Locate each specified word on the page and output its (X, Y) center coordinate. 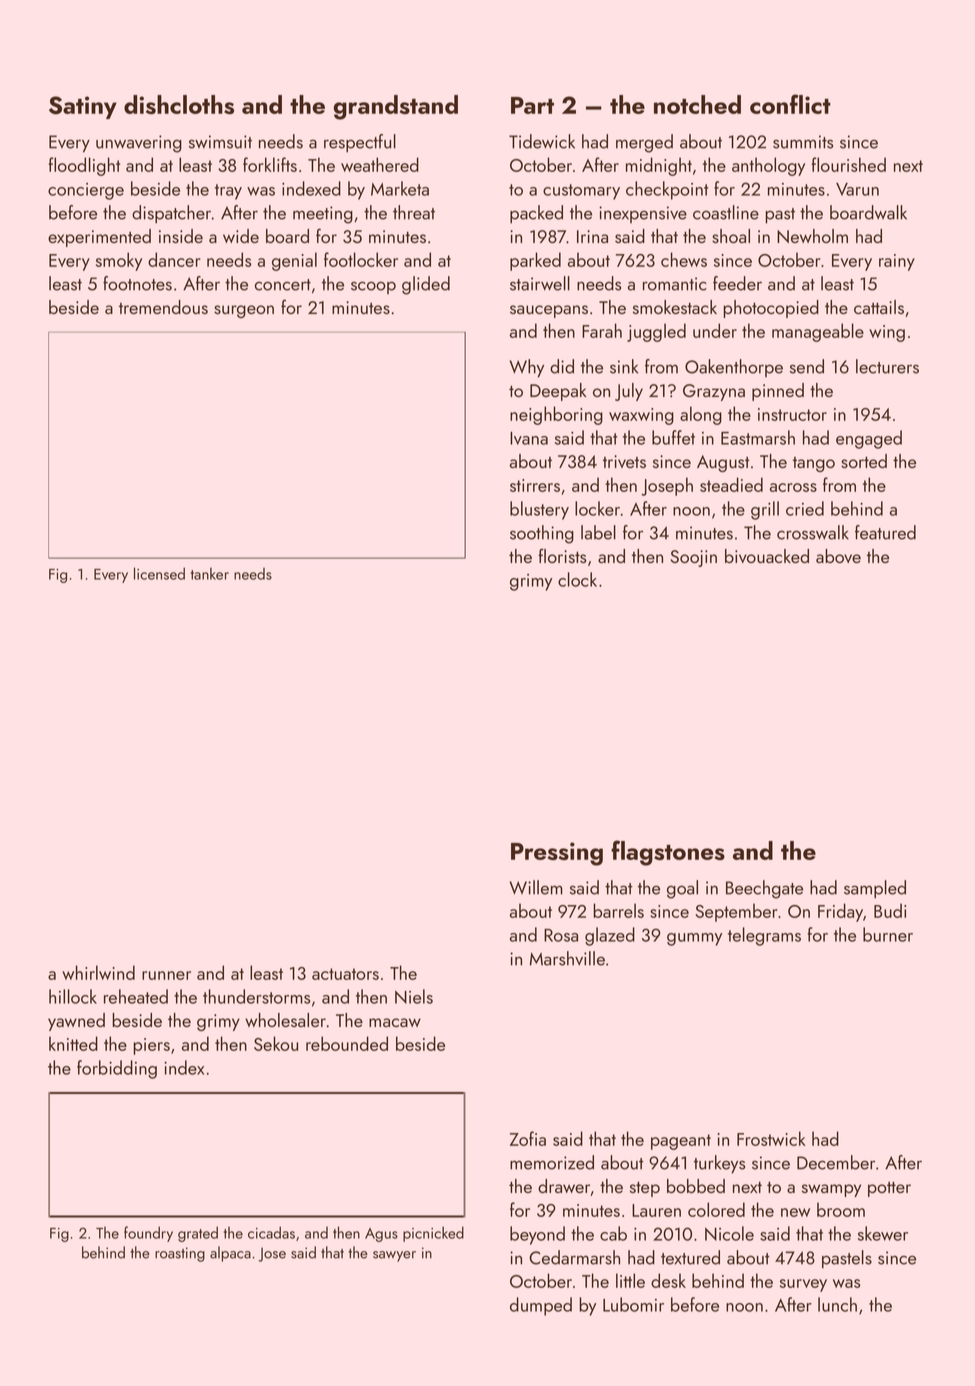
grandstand (396, 107)
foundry (148, 1234)
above (838, 556)
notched (697, 104)
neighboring (556, 415)
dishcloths (179, 104)
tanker (209, 573)
